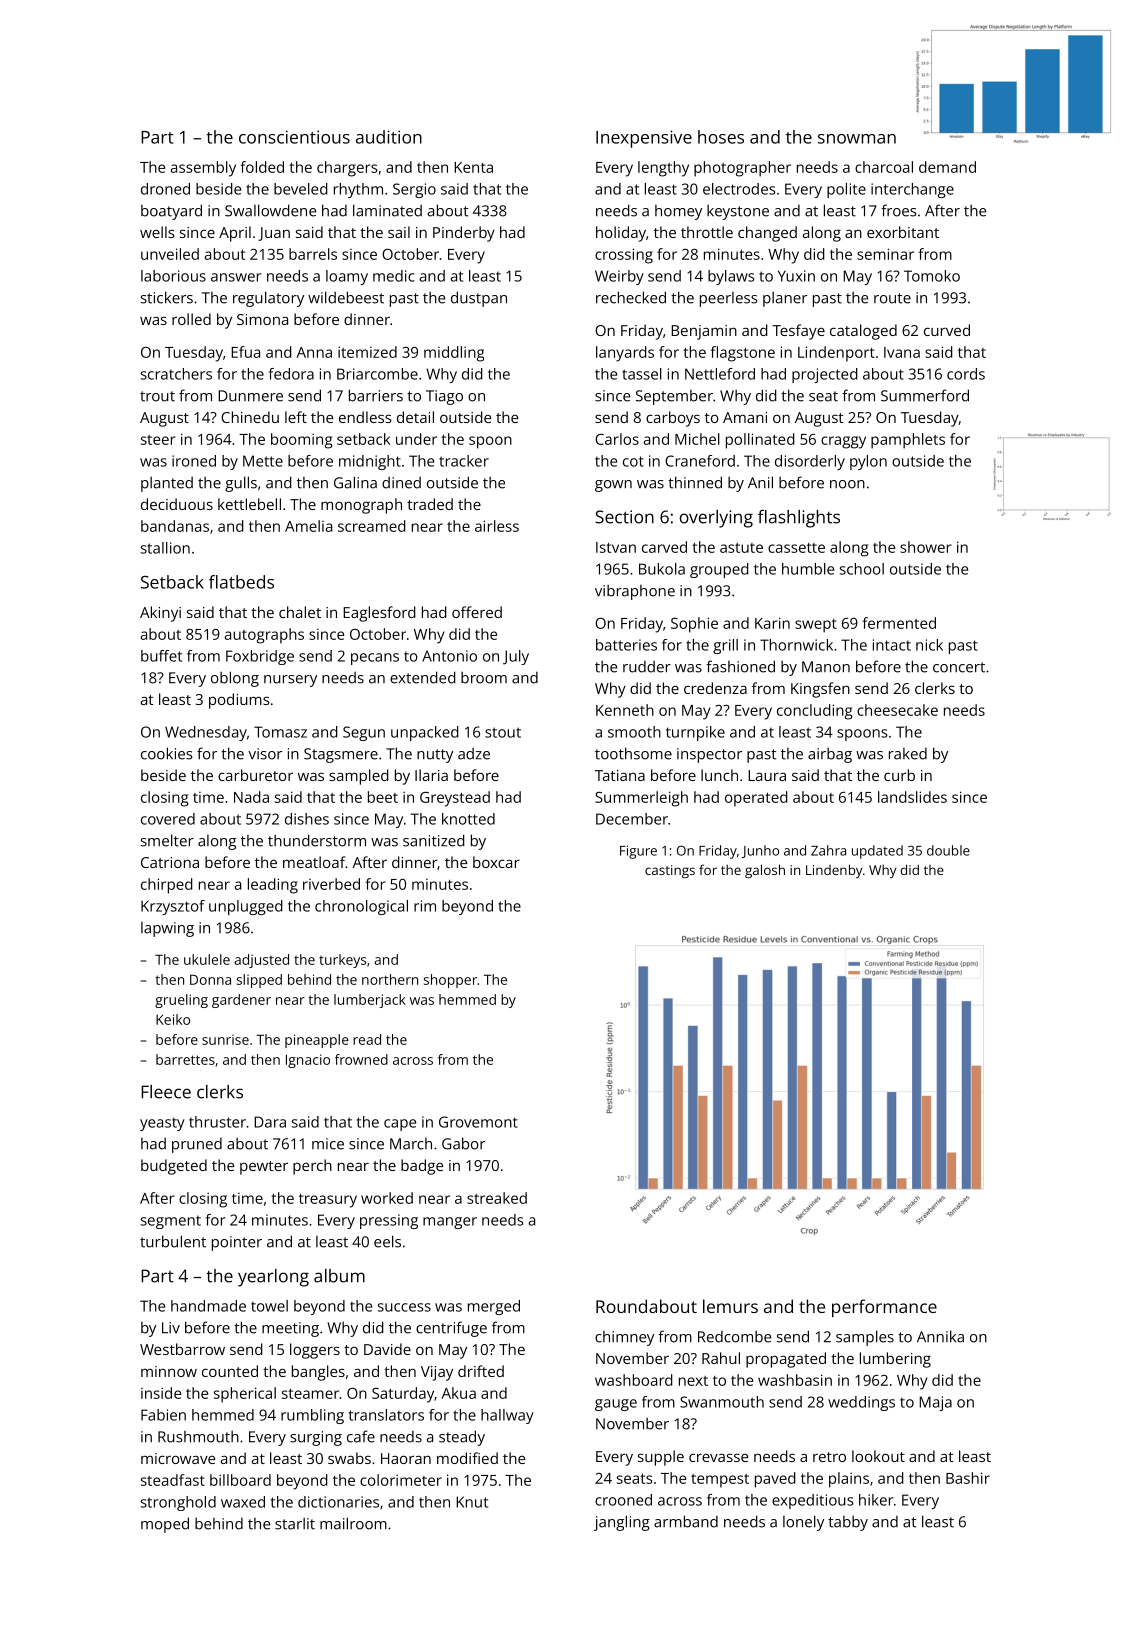 The width and height of the document is (1134, 1643). I want to click on moped, so click(165, 1525).
